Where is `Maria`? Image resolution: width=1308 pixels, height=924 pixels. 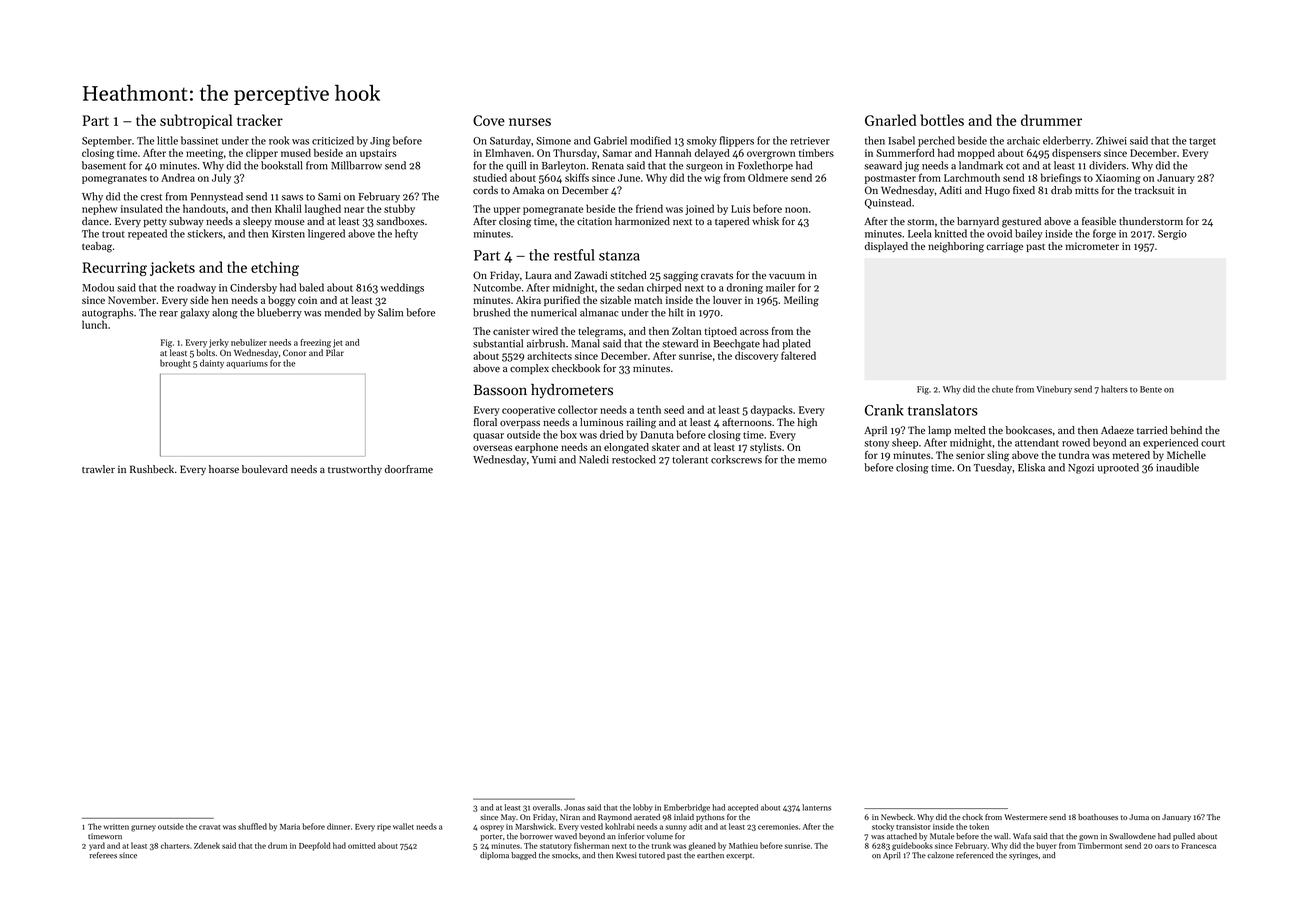 Maria is located at coordinates (290, 827).
